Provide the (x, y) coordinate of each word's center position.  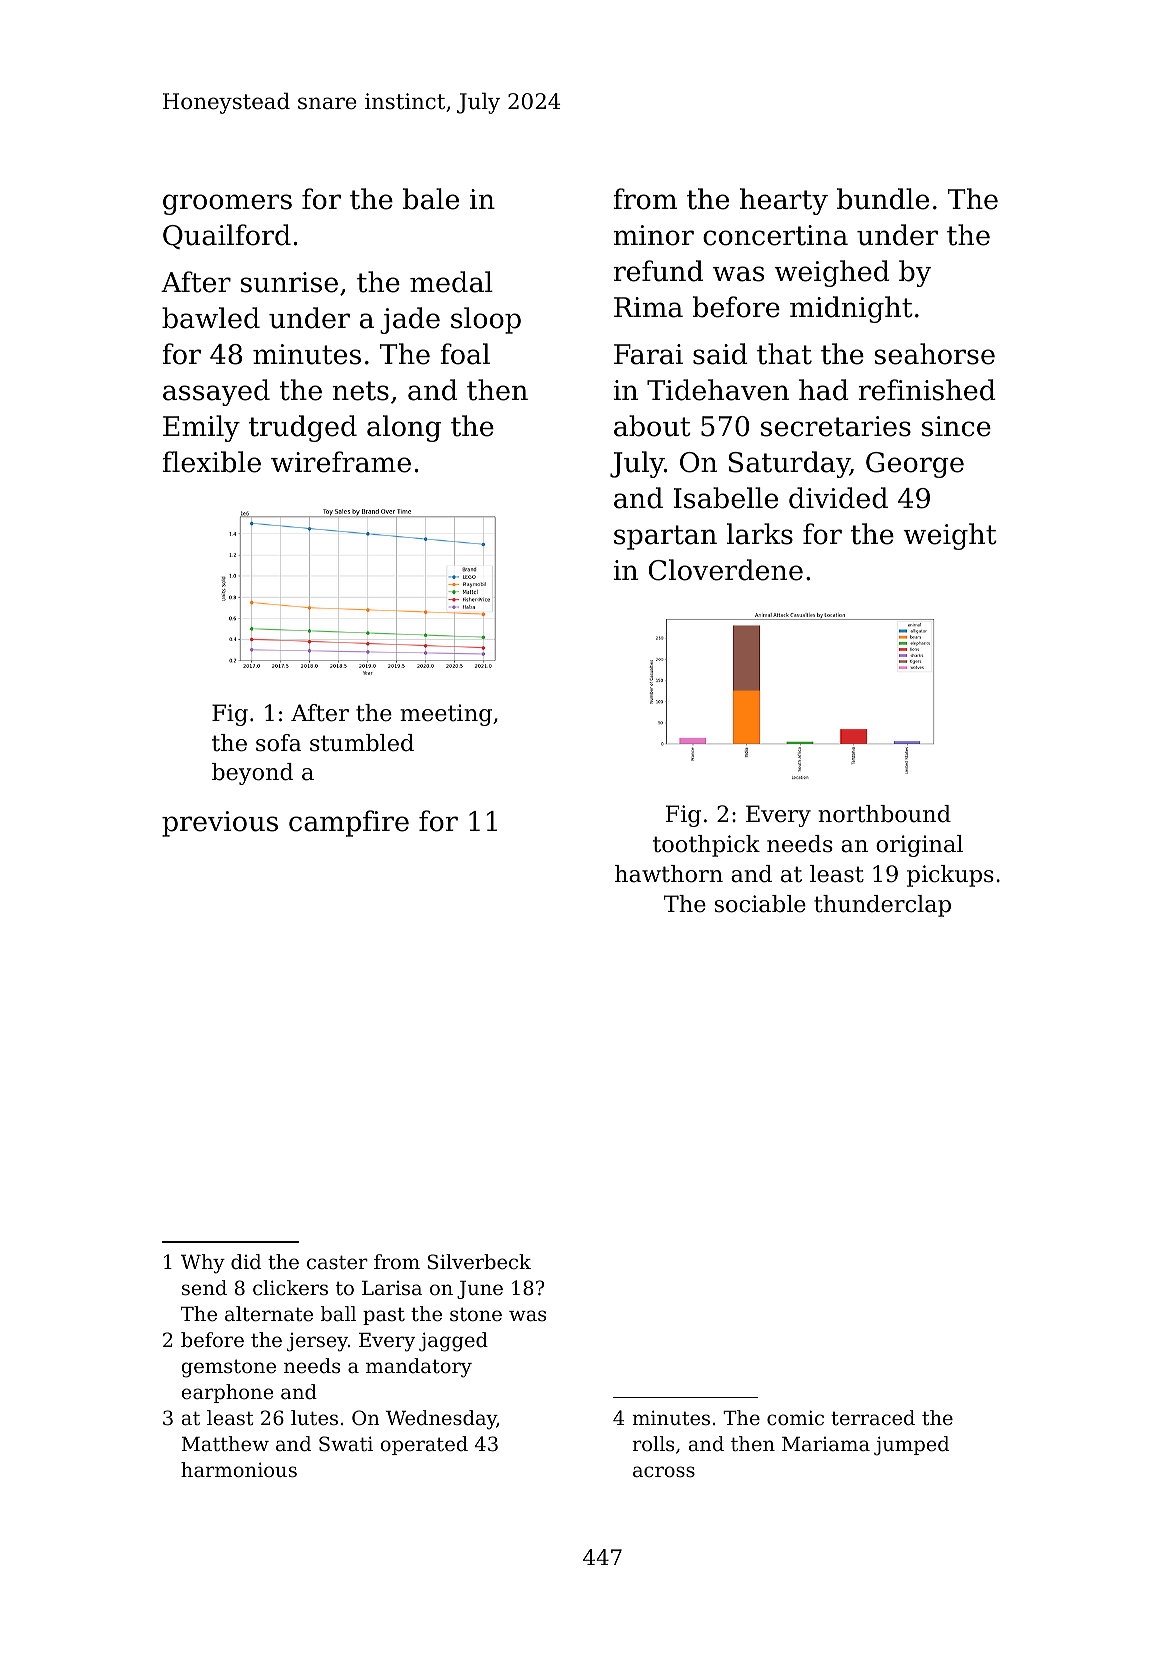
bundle (883, 199)
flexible (211, 462)
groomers (227, 204)
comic (795, 1418)
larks (760, 534)
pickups (950, 876)
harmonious (239, 1470)
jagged (453, 1342)
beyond (252, 774)
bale (431, 199)
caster (337, 1262)
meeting (446, 715)
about (652, 426)
